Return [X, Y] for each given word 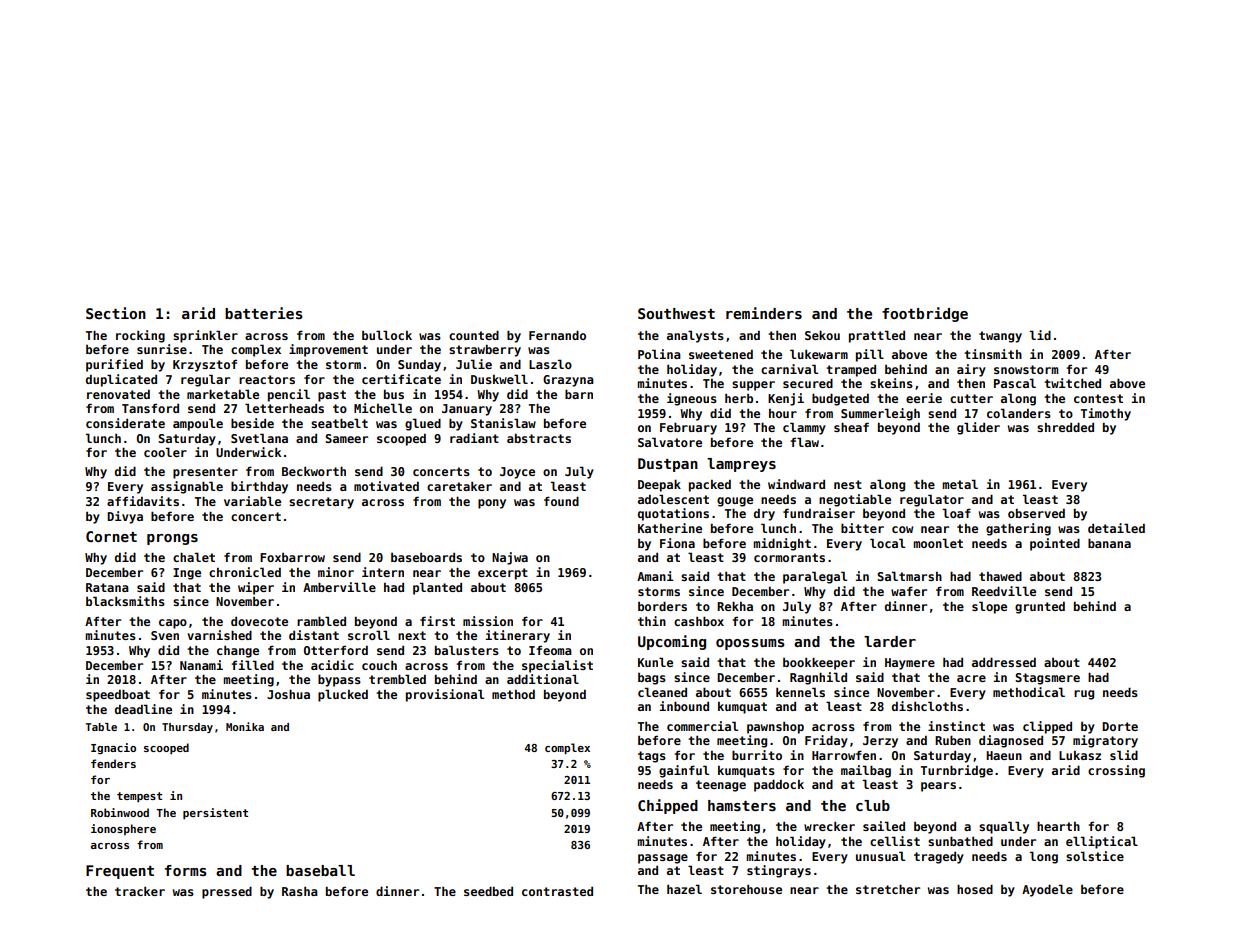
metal [960, 484]
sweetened [721, 354]
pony [492, 504]
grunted [1040, 608]
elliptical [1102, 842]
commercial [702, 726]
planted [437, 588]
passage [663, 859]
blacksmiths [125, 601]
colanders [1019, 413]
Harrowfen [844, 755]
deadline [143, 709]
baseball [320, 870]
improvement [328, 350]
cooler [165, 452]
